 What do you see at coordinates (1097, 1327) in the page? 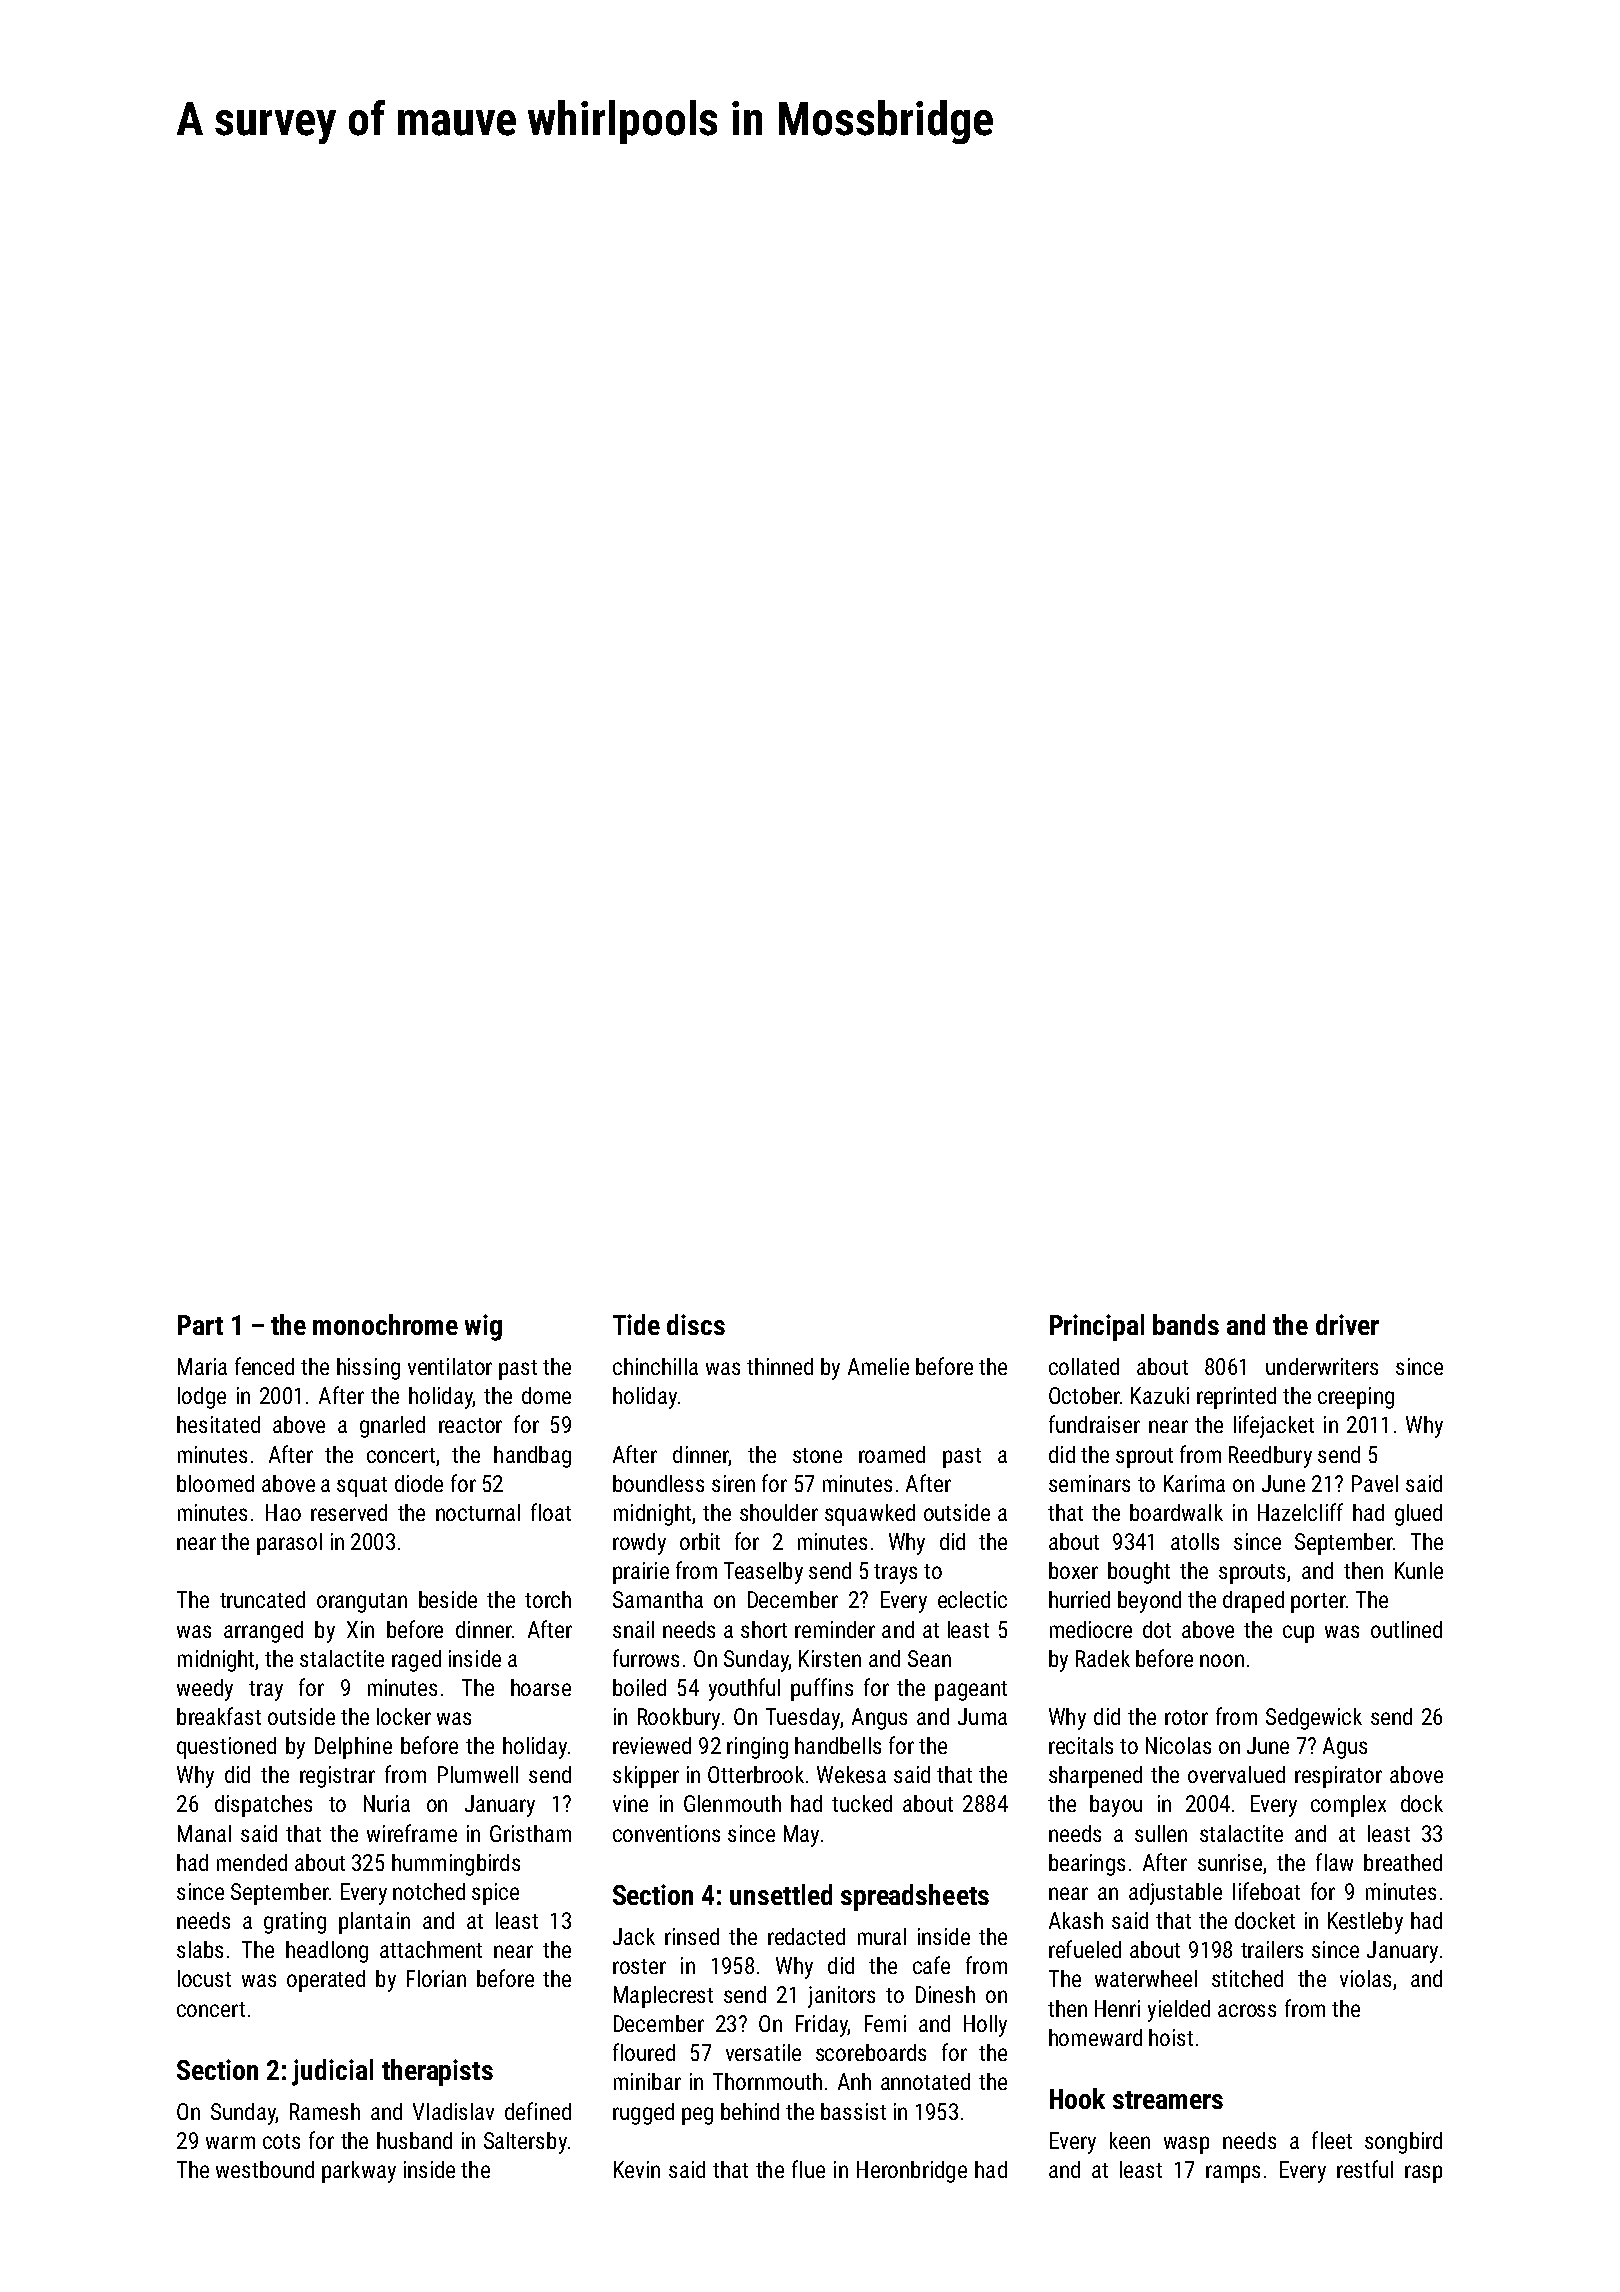
I see `Principal` at bounding box center [1097, 1327].
